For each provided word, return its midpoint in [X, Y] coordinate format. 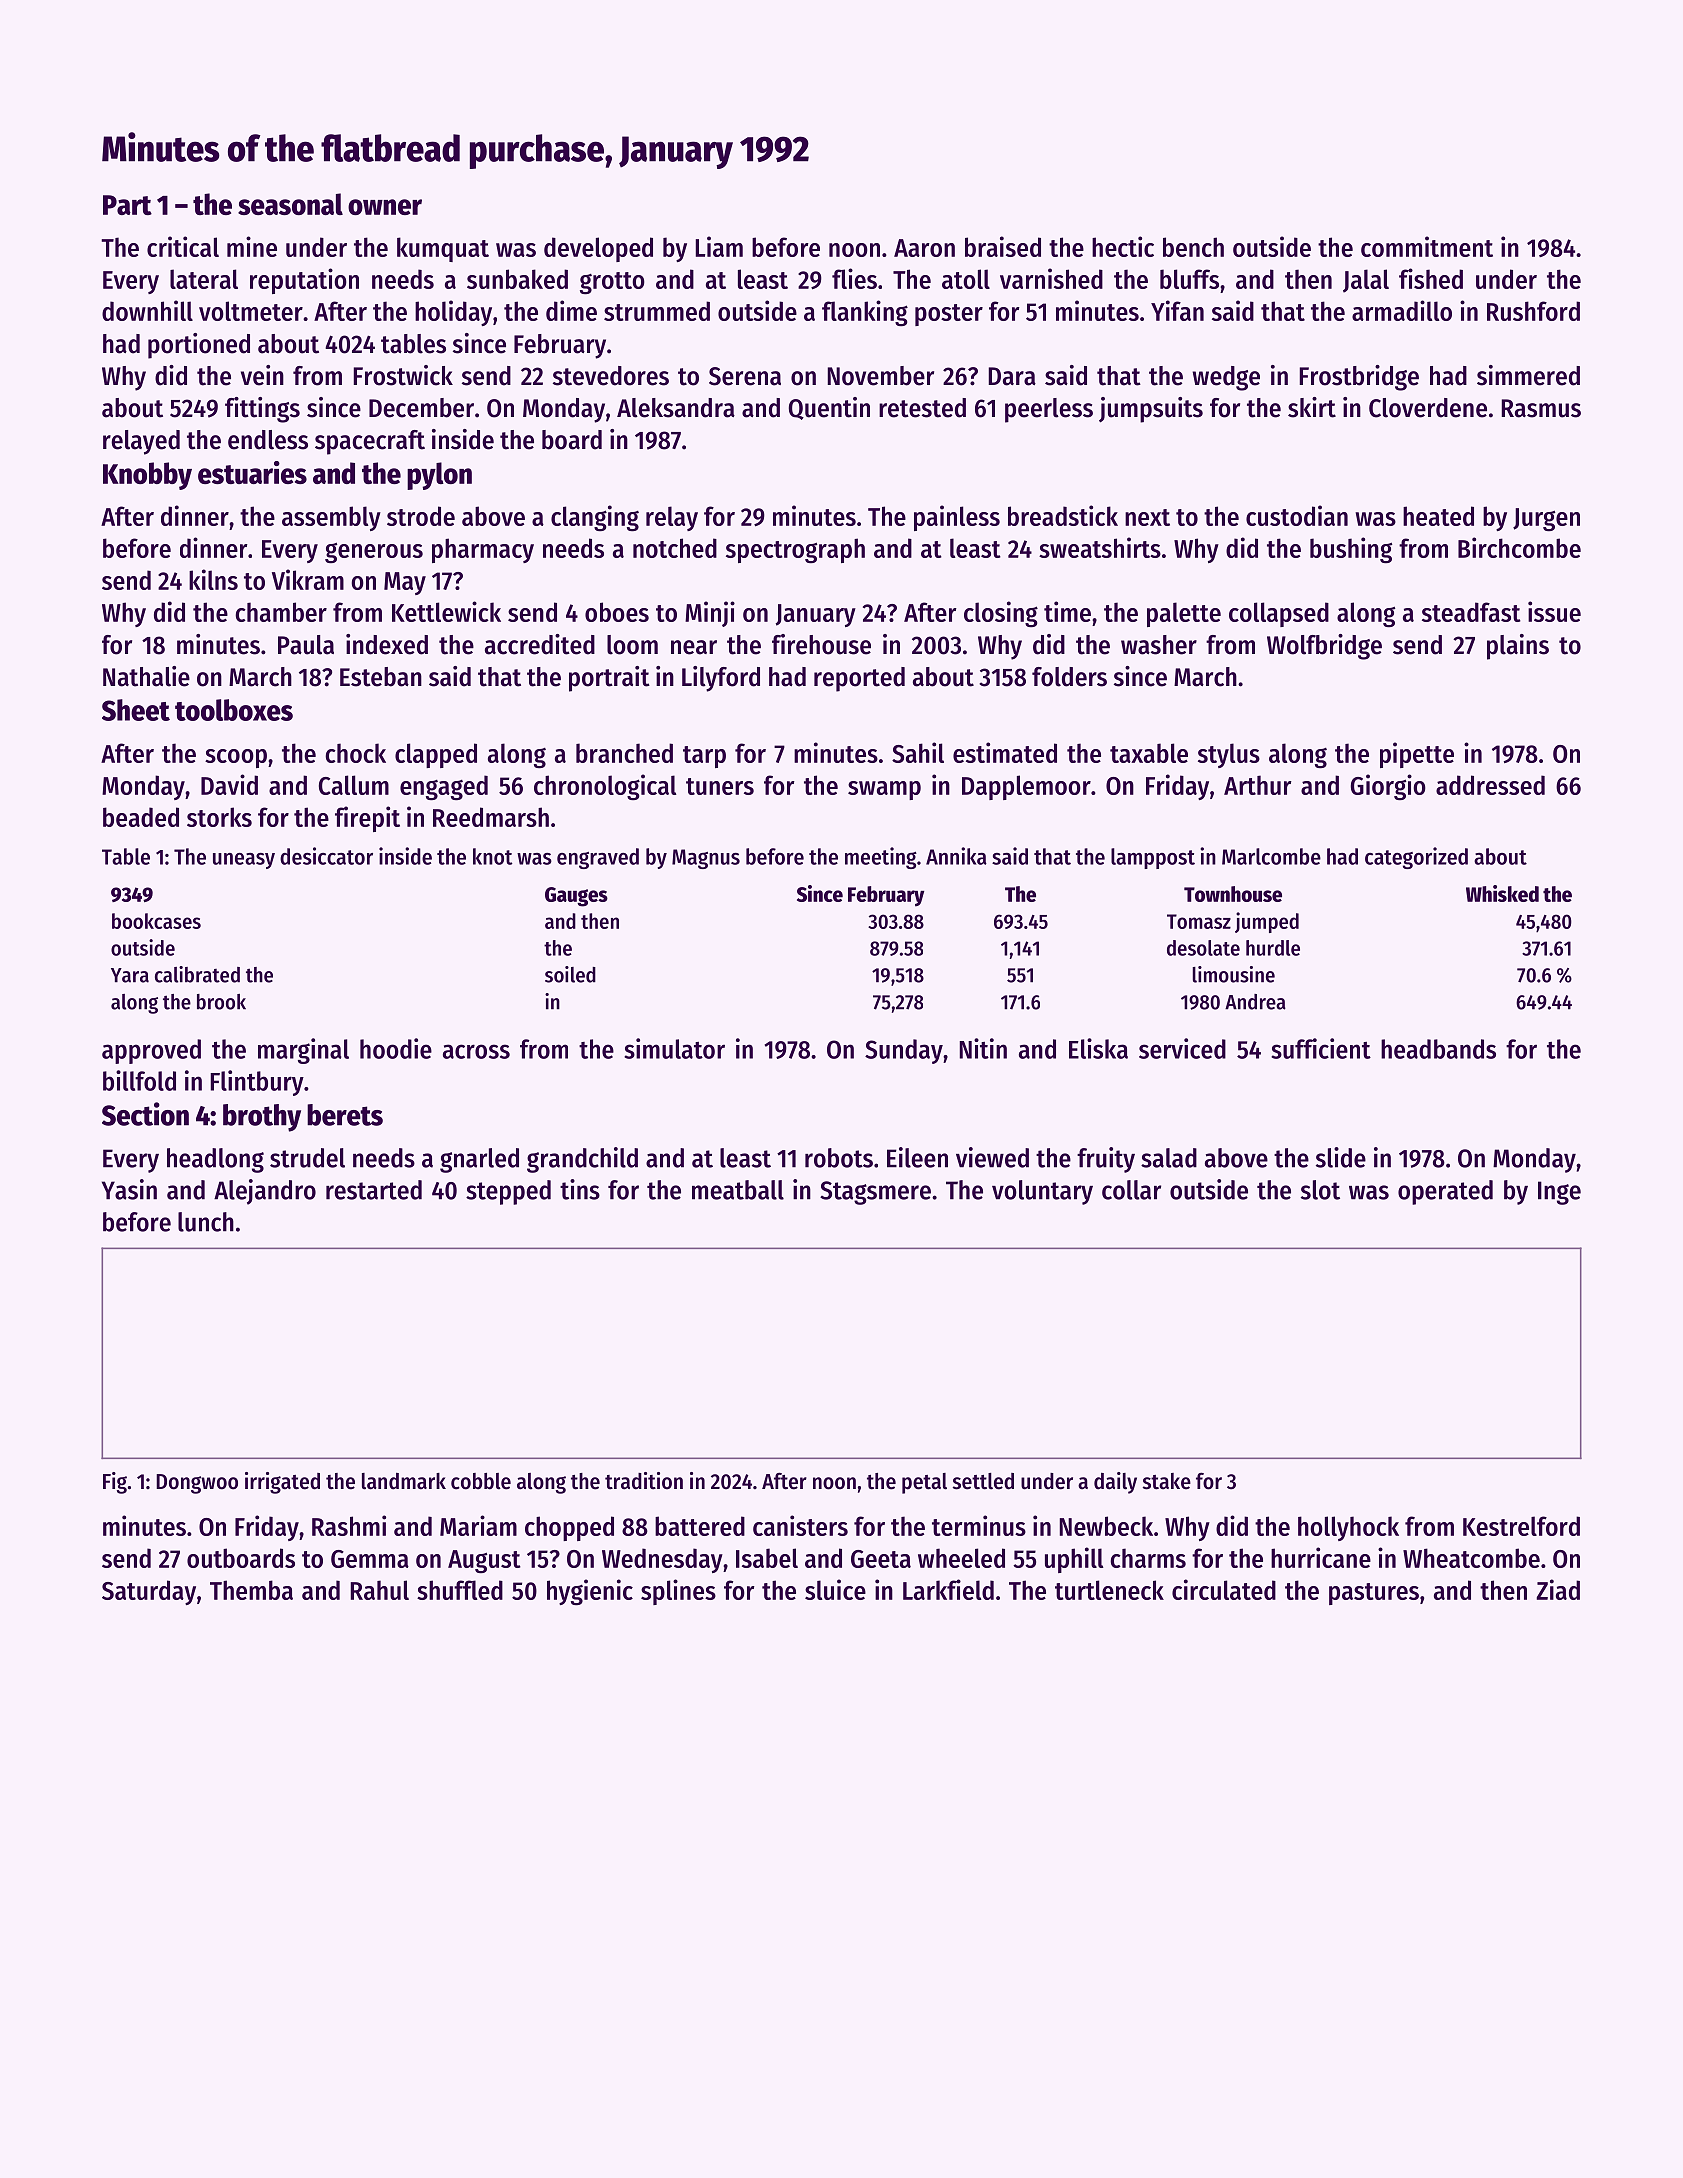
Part [127, 205]
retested [922, 408]
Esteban [381, 677]
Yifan [1177, 310]
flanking [865, 313]
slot [1320, 1190]
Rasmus [1541, 408]
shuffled [460, 1590]
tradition [644, 1481]
